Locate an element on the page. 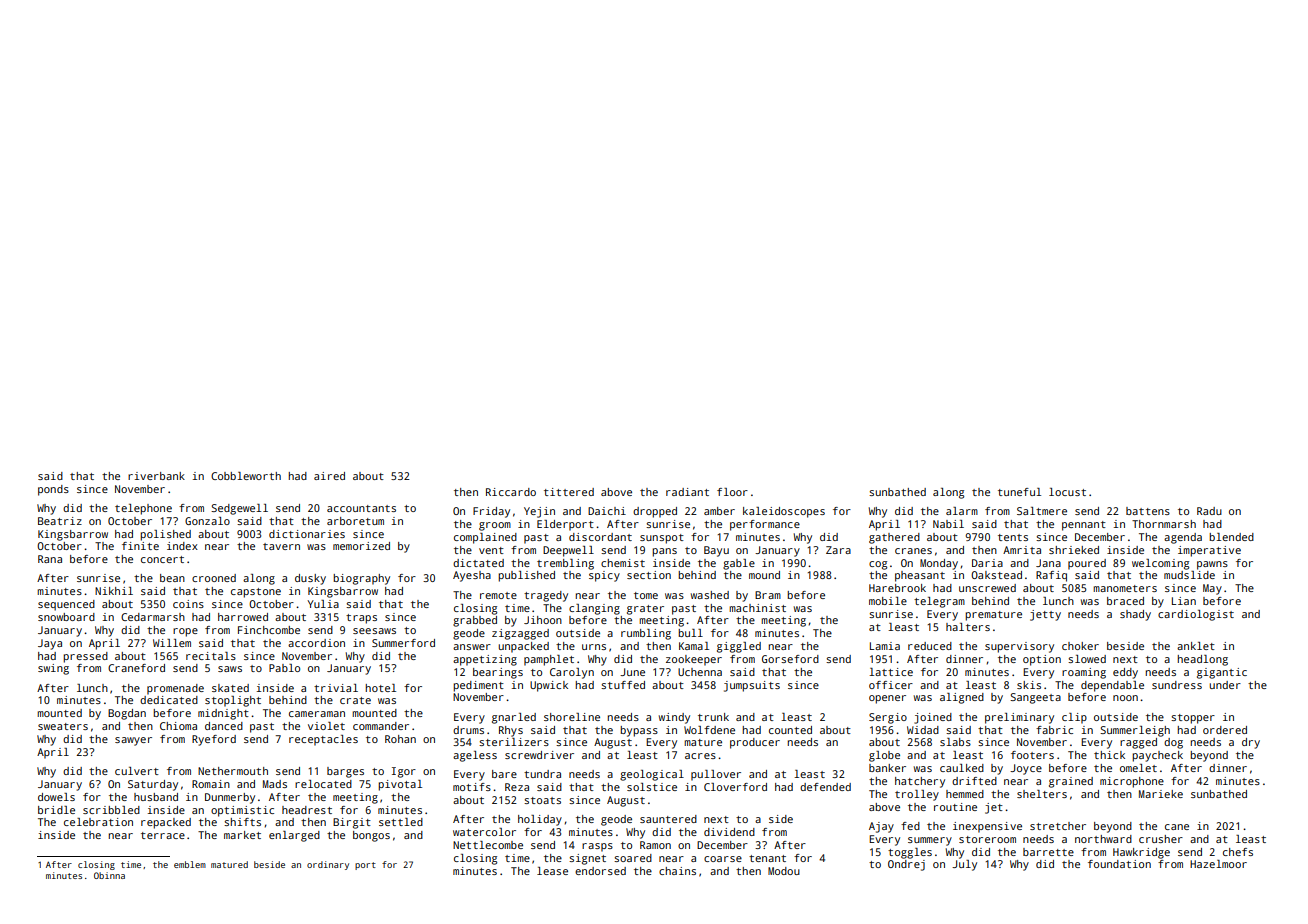 The image size is (1308, 924). Cobbleworth is located at coordinates (246, 476).
